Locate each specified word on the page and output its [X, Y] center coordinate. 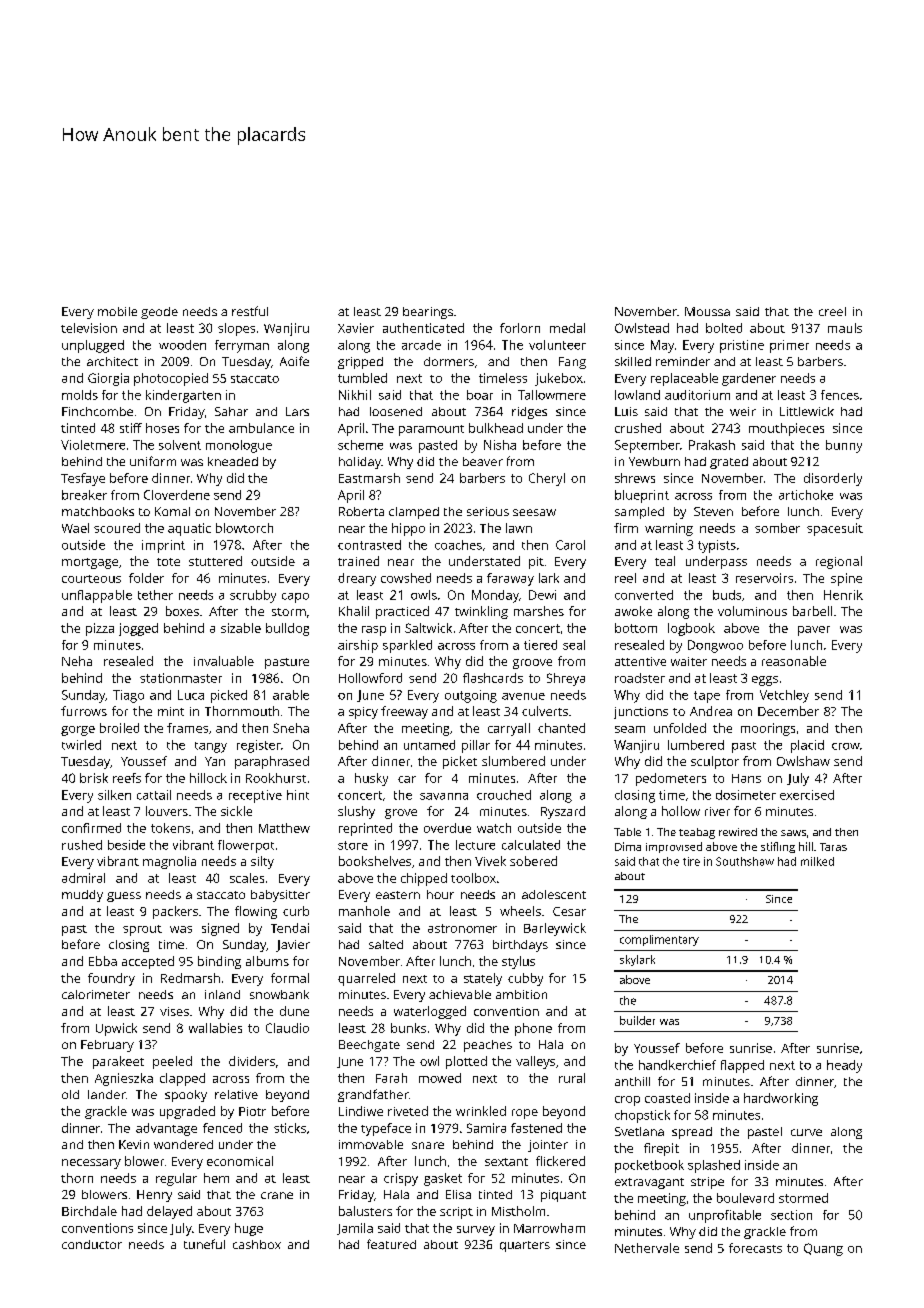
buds [727, 595]
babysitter [280, 896]
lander [107, 1094]
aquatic [189, 529]
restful [250, 311]
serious [488, 511]
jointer [548, 1146]
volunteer [557, 345]
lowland [637, 395]
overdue [447, 828]
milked [817, 861]
